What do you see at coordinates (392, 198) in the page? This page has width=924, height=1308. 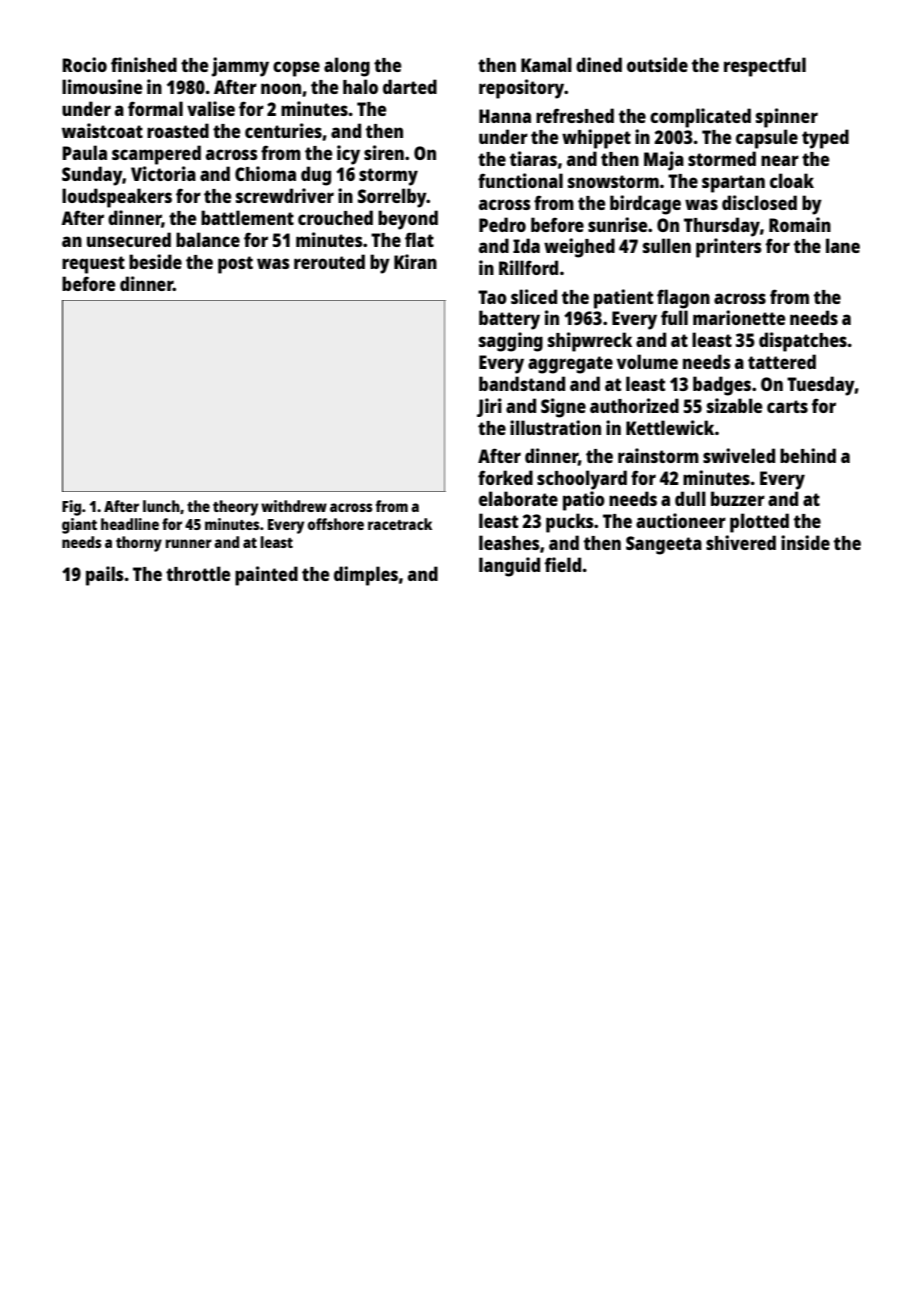 I see `Sorrelby` at bounding box center [392, 198].
